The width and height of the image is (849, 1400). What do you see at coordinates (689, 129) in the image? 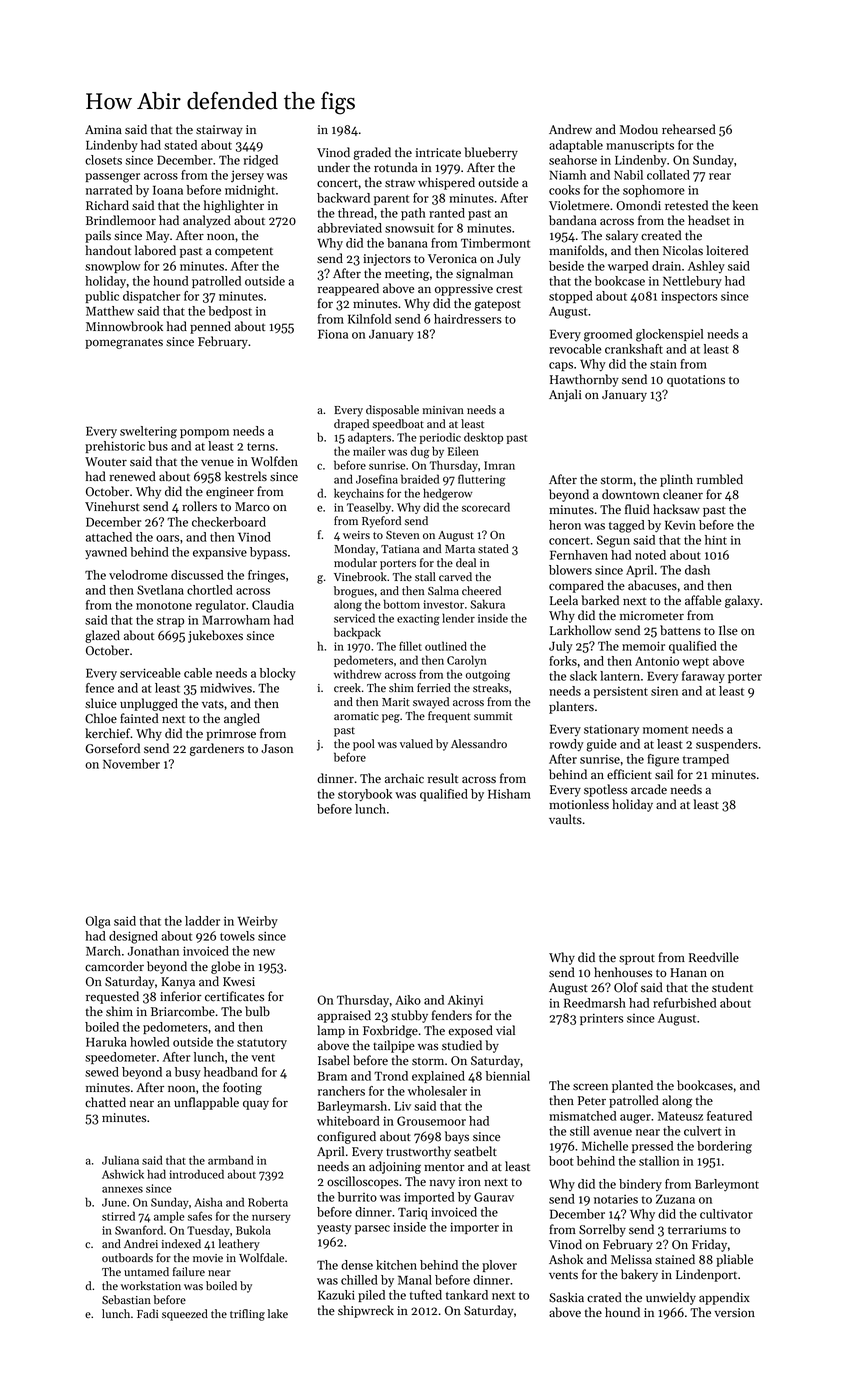
I see `rehearsed` at bounding box center [689, 129].
